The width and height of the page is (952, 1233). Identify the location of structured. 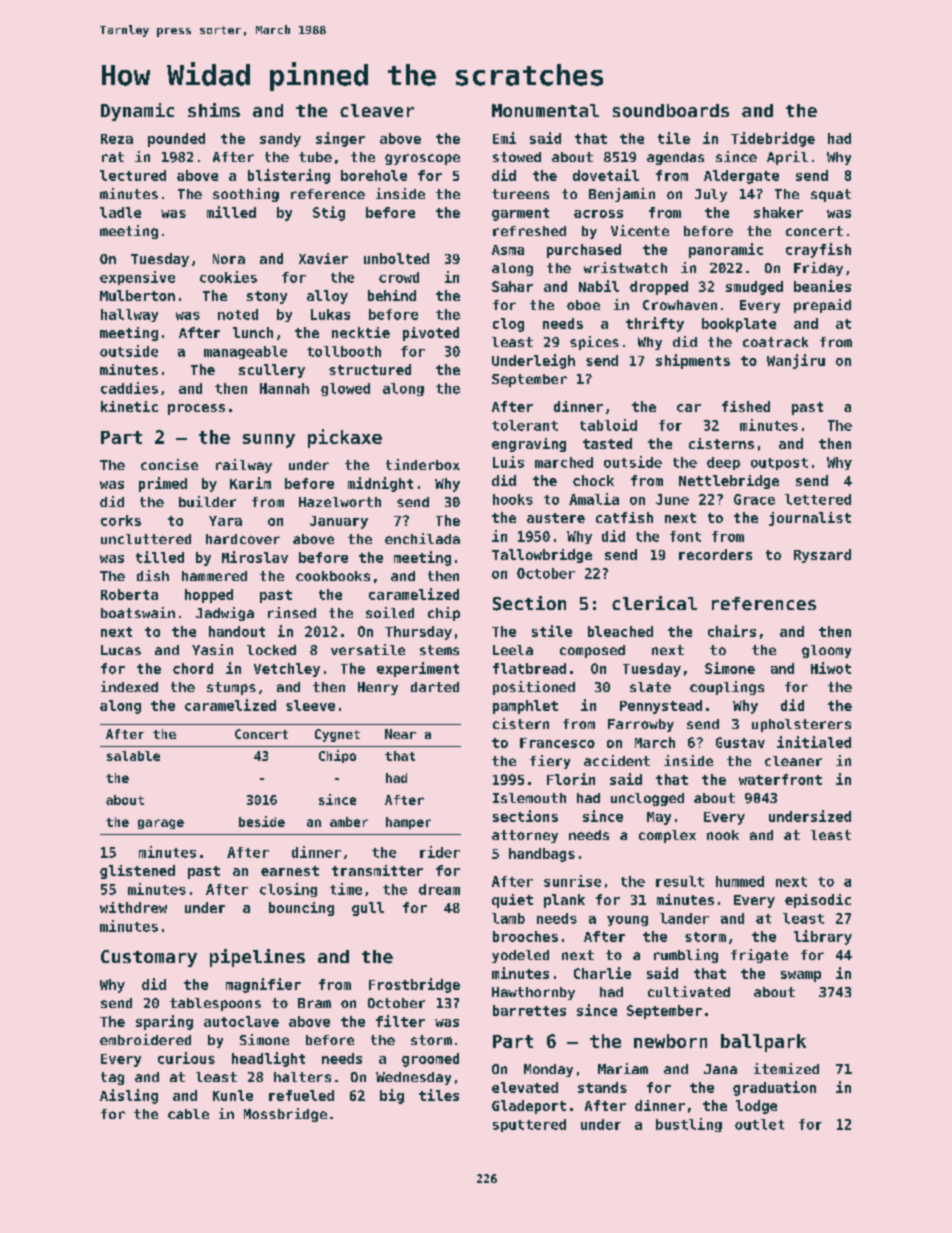
(370, 369).
